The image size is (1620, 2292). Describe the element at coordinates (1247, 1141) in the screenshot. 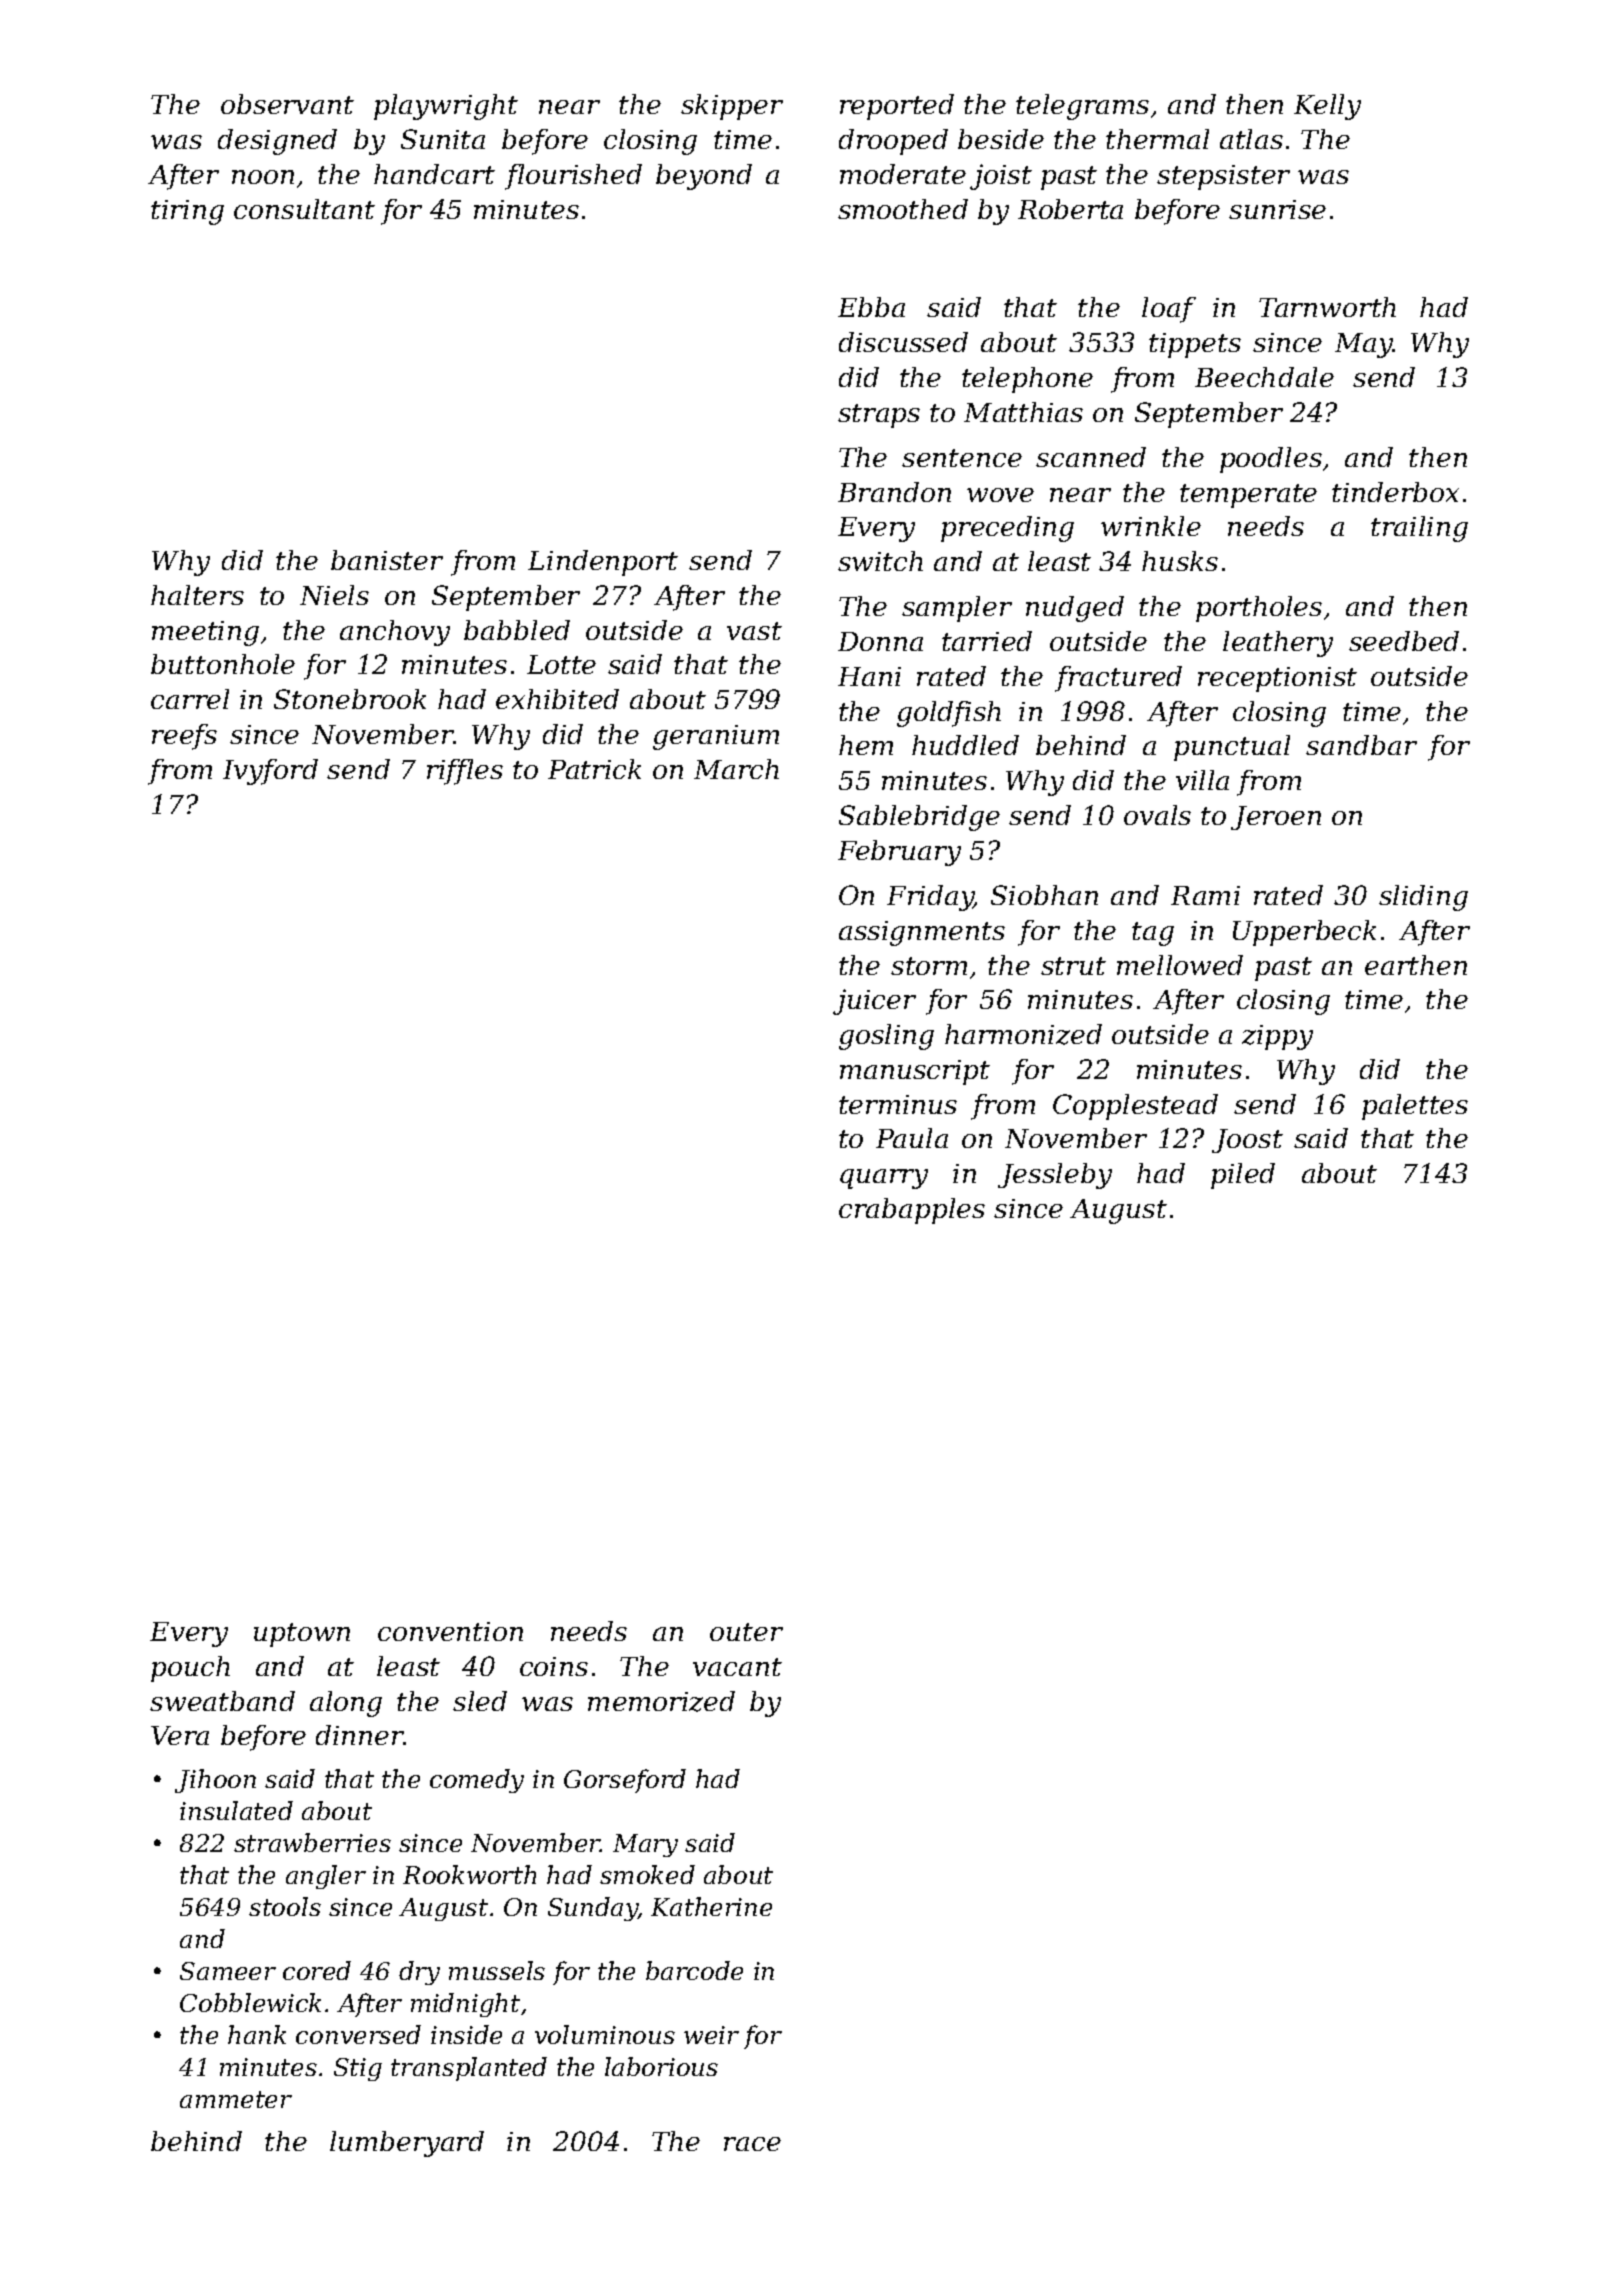

I see `Joost` at that location.
